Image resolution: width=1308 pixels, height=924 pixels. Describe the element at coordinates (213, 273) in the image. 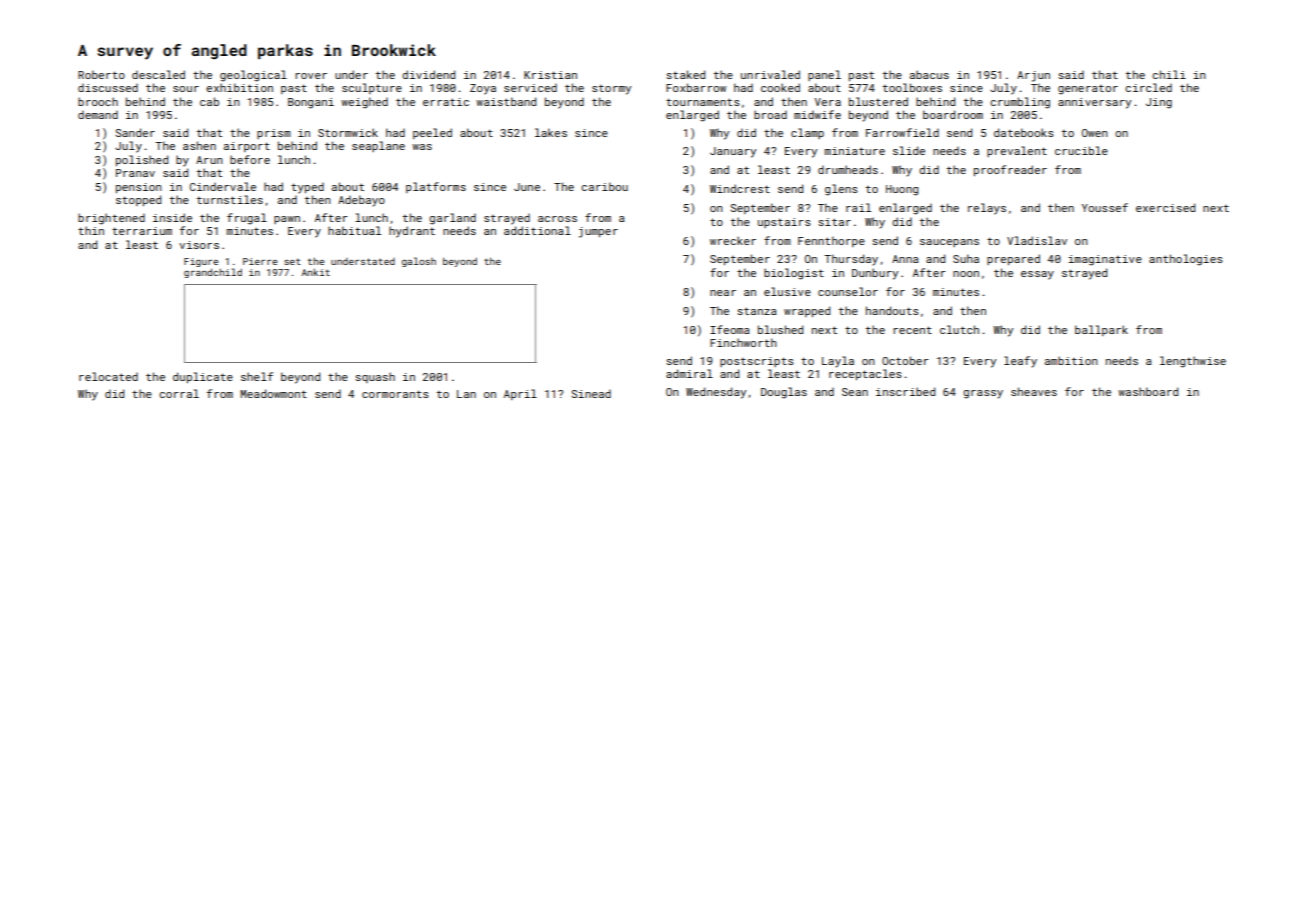

I see `grandchild` at that location.
